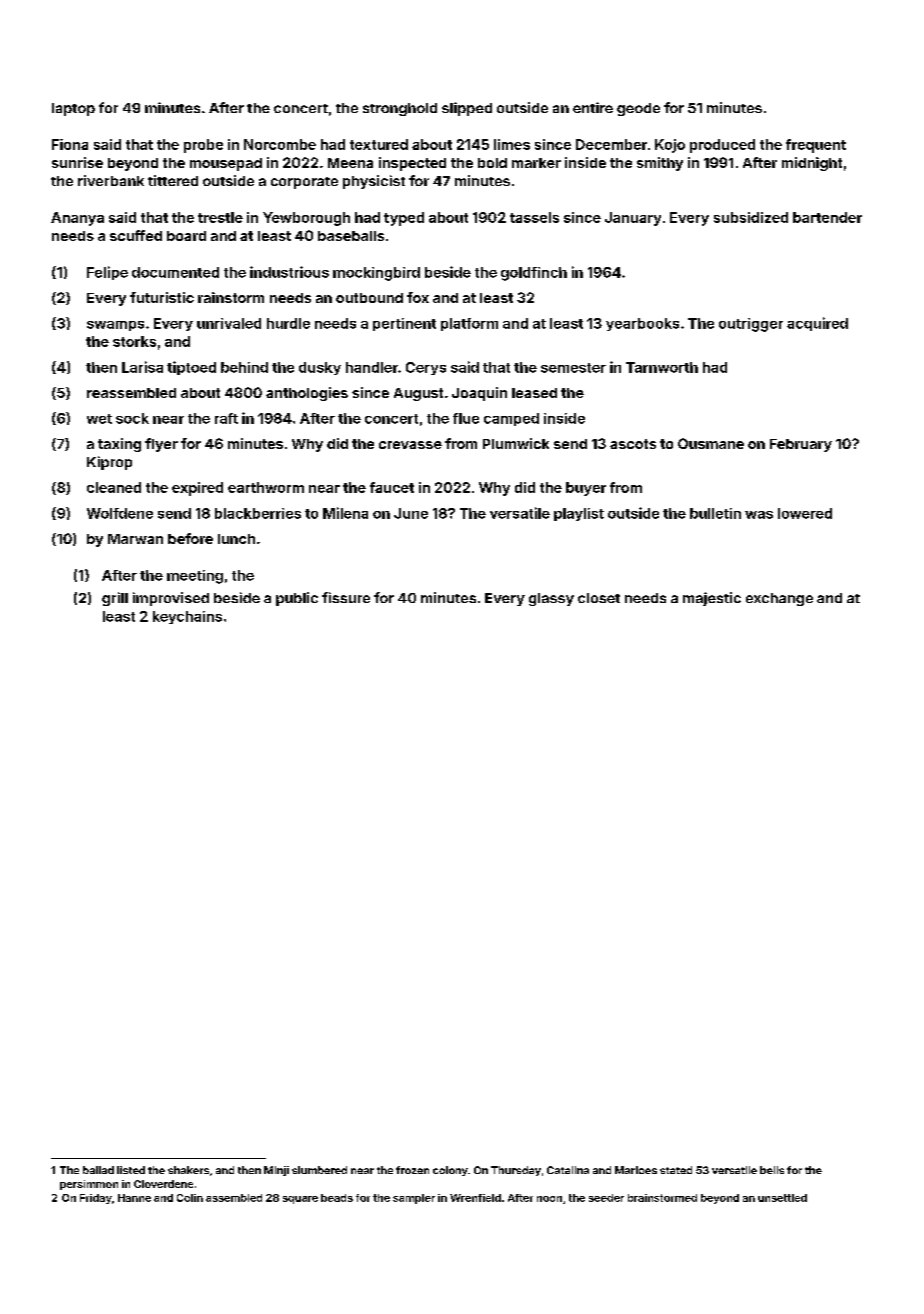 The height and width of the screenshot is (1314, 924). I want to click on shakers, so click(188, 1170).
